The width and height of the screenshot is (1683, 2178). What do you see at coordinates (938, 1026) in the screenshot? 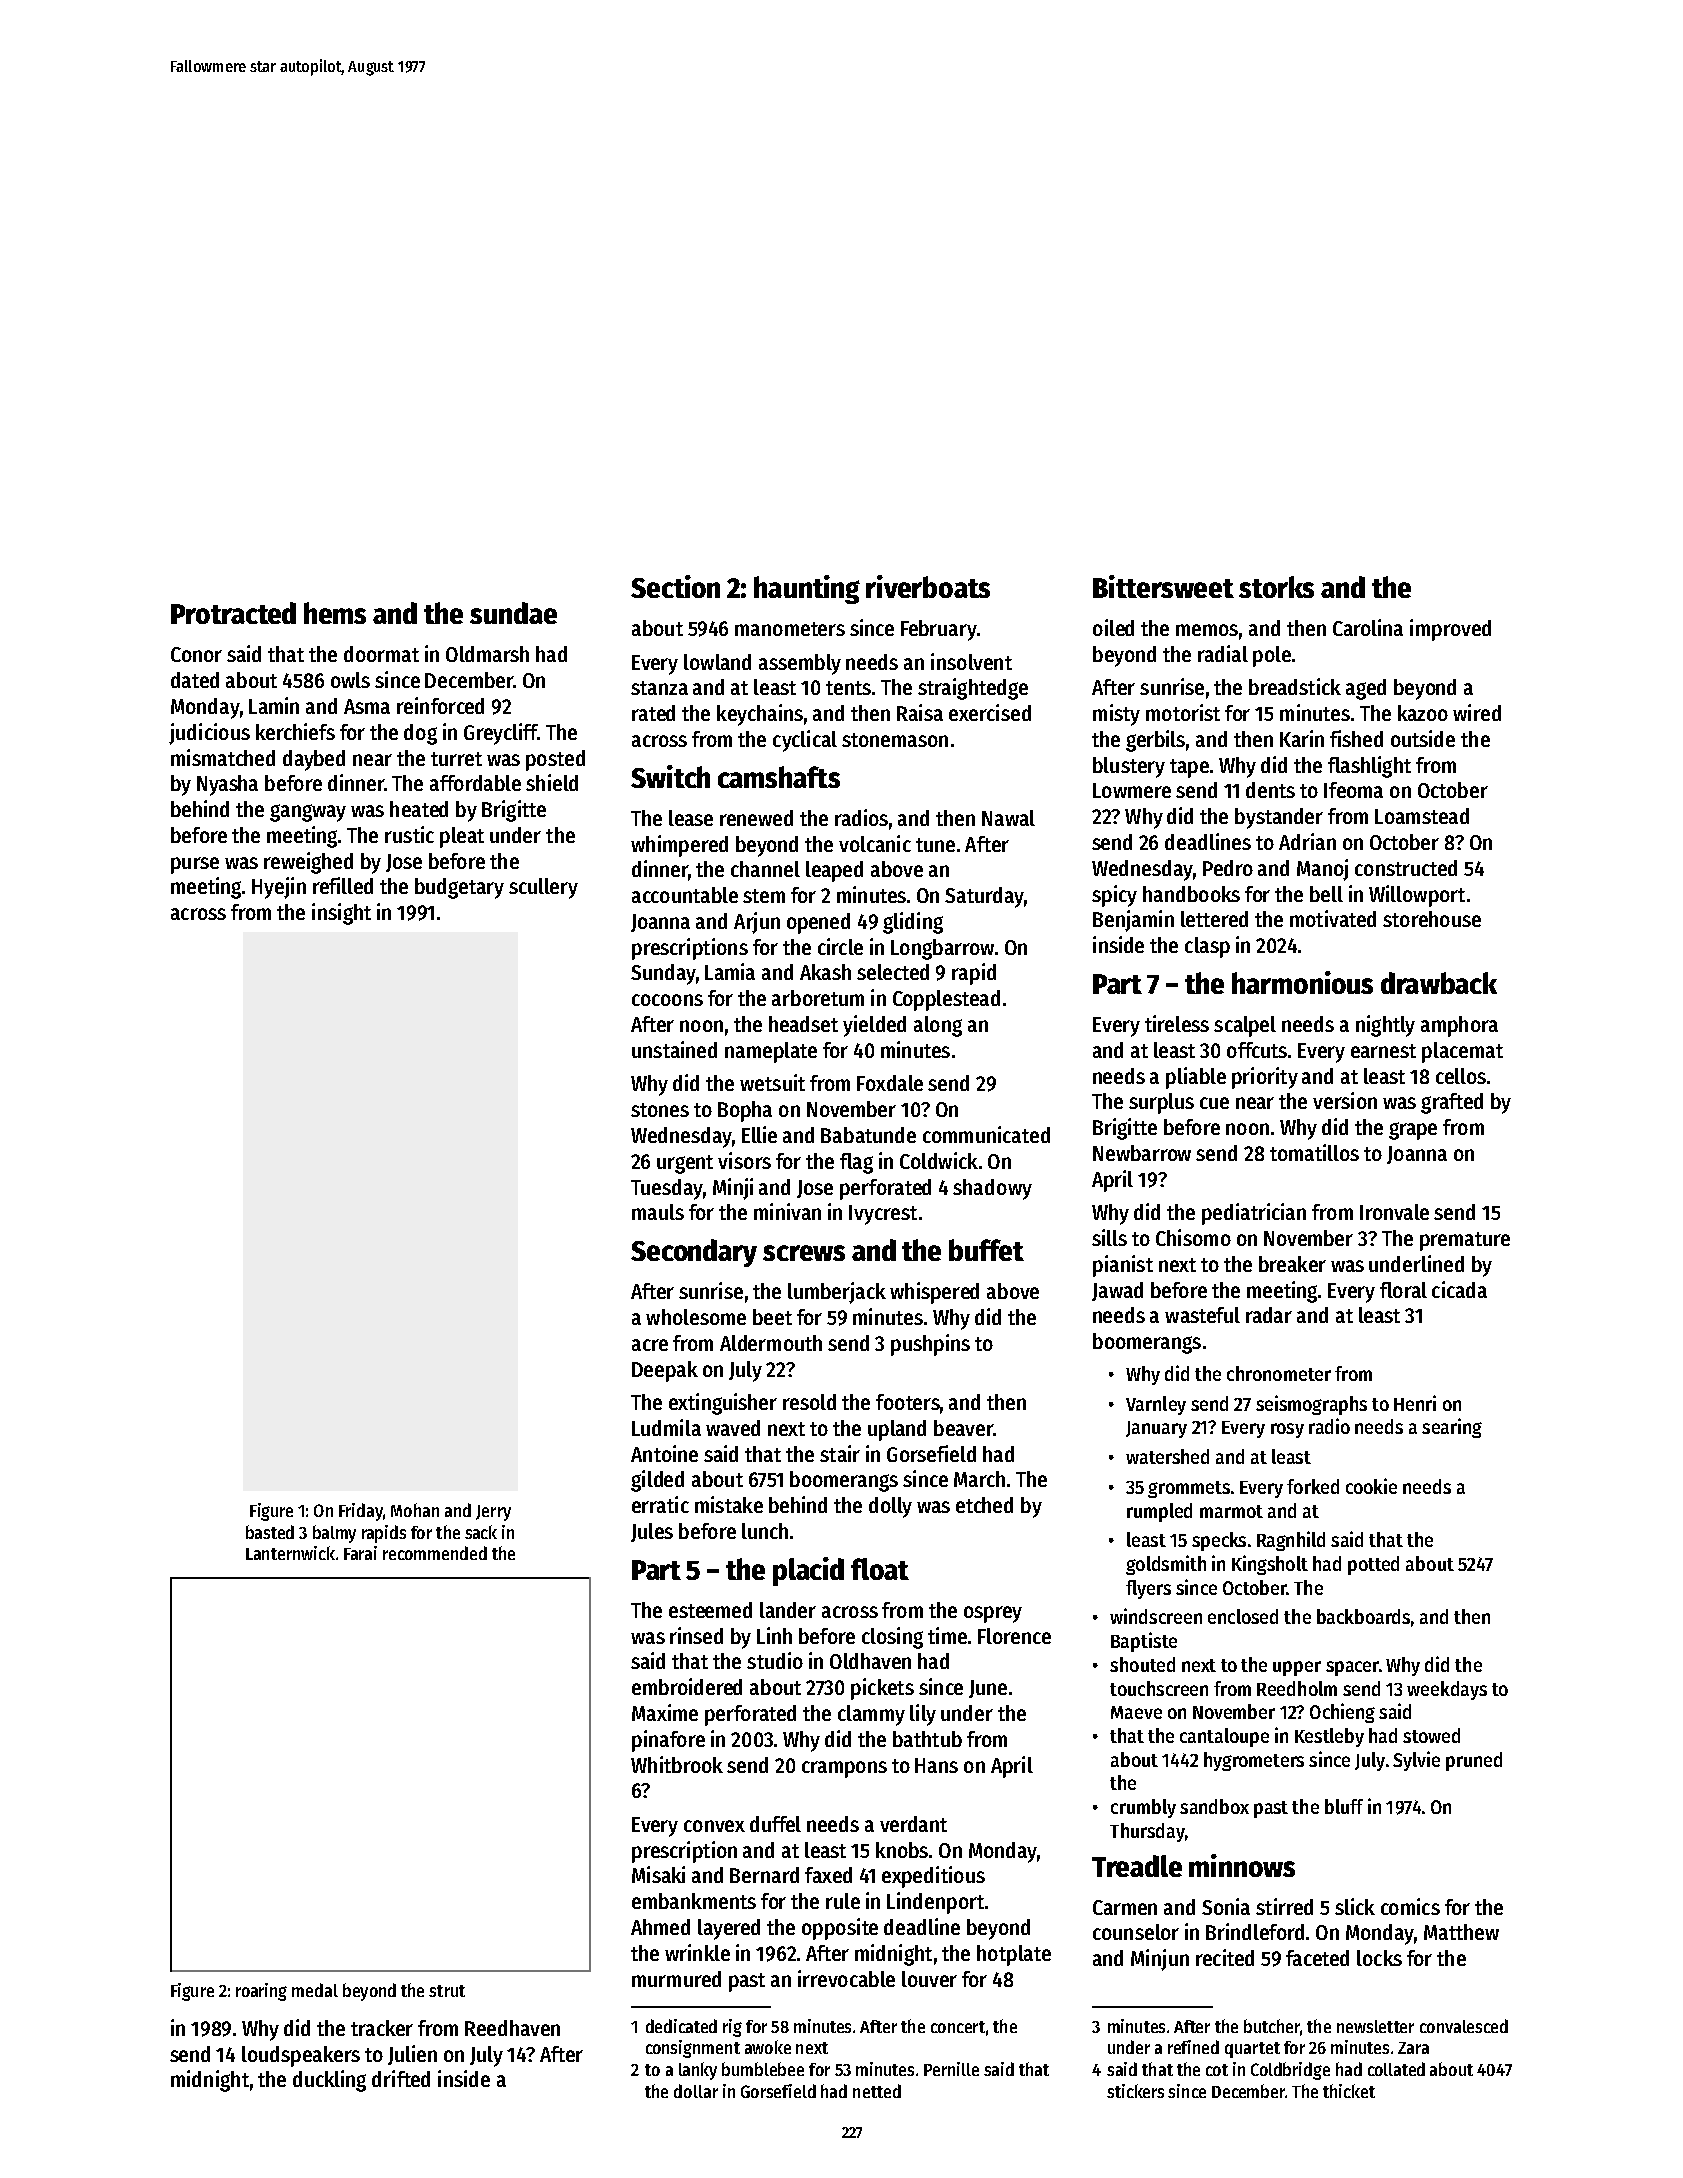
I see `along` at bounding box center [938, 1026].
